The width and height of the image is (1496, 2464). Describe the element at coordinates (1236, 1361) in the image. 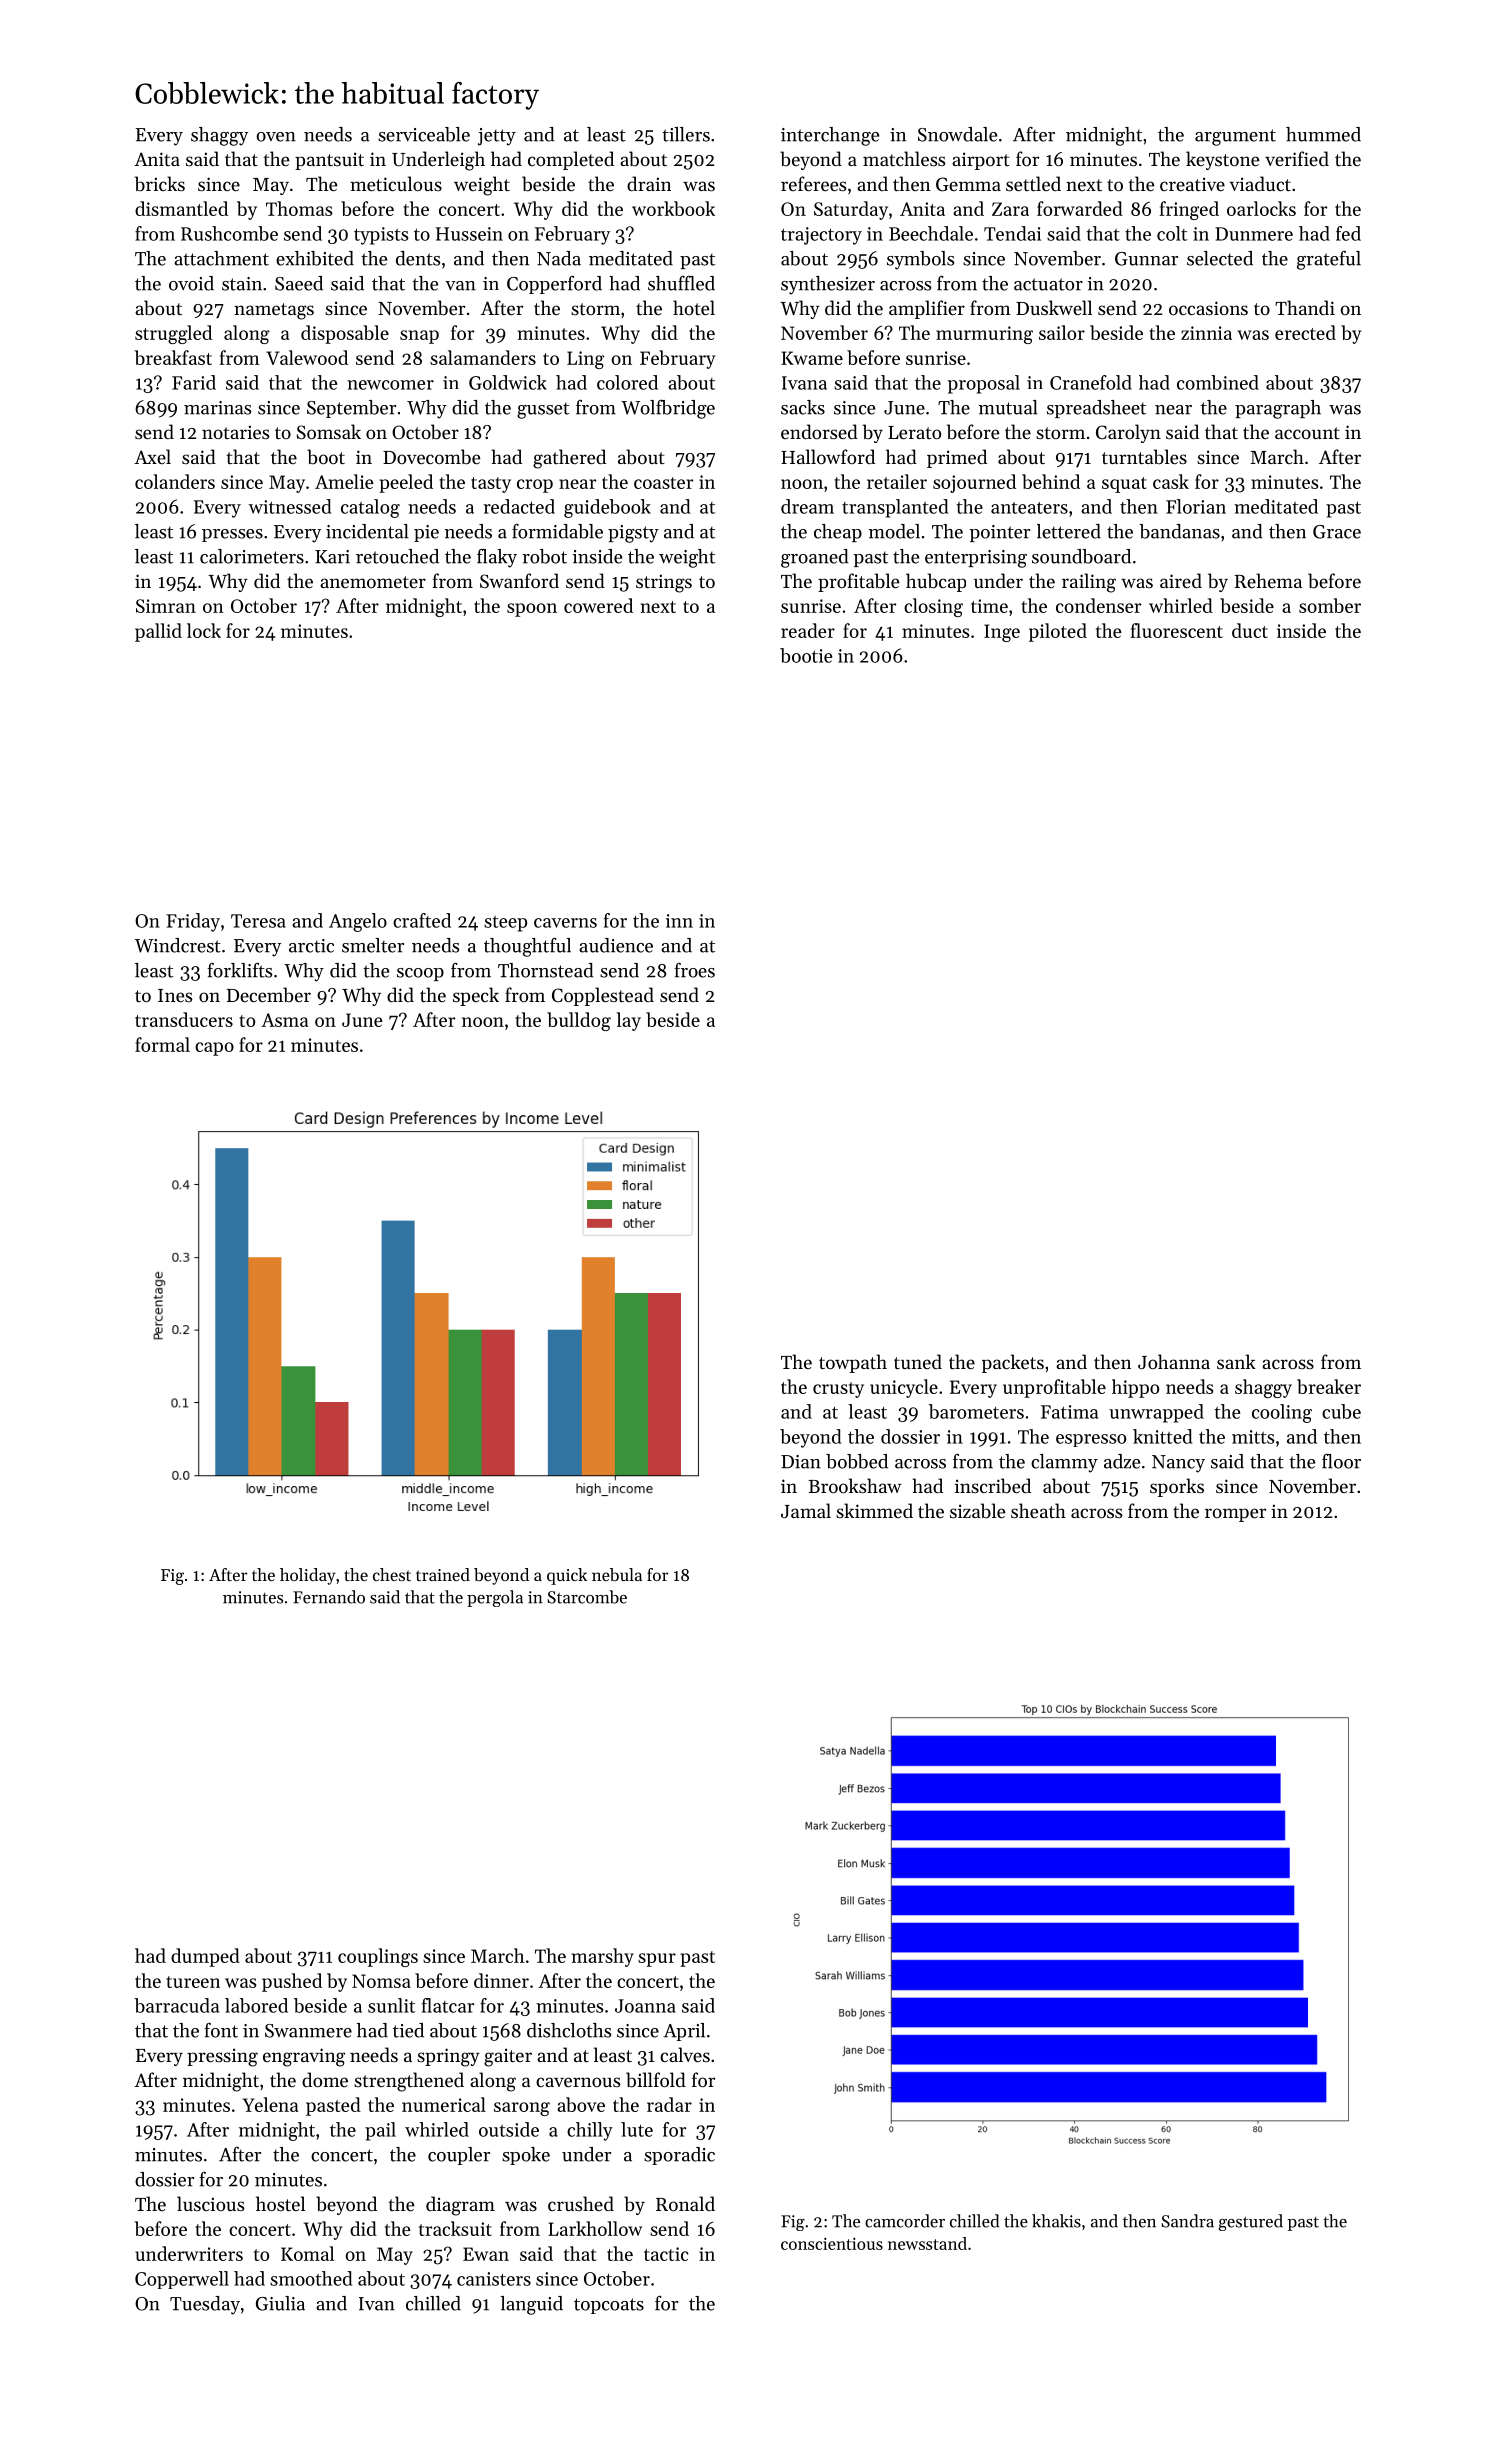

I see `sank` at that location.
